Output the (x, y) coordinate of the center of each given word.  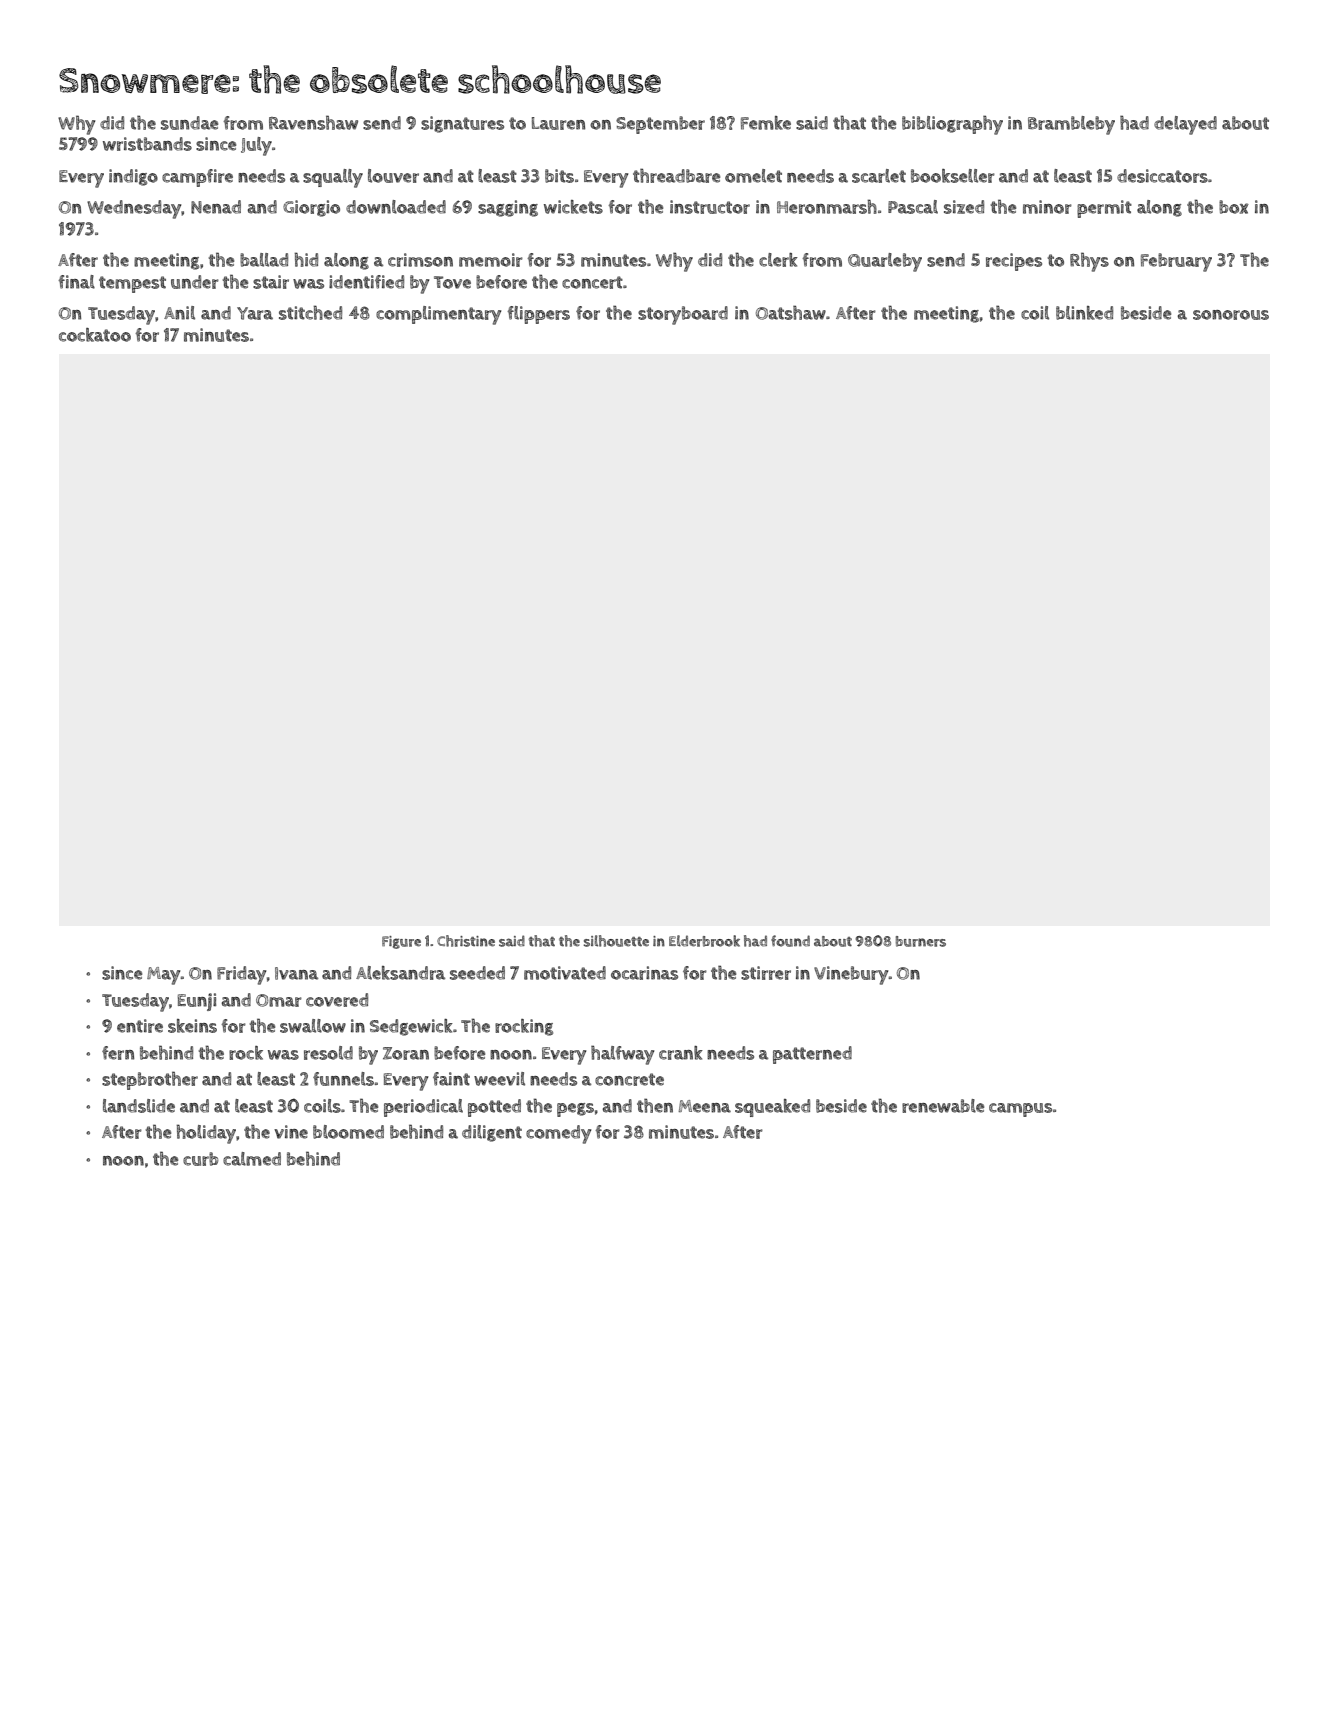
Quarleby (885, 262)
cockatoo (95, 335)
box (1234, 207)
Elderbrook (704, 941)
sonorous (1231, 315)
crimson (420, 260)
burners (921, 941)
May (164, 976)
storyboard (683, 315)
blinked (1084, 313)
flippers (538, 315)
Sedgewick (411, 1027)
